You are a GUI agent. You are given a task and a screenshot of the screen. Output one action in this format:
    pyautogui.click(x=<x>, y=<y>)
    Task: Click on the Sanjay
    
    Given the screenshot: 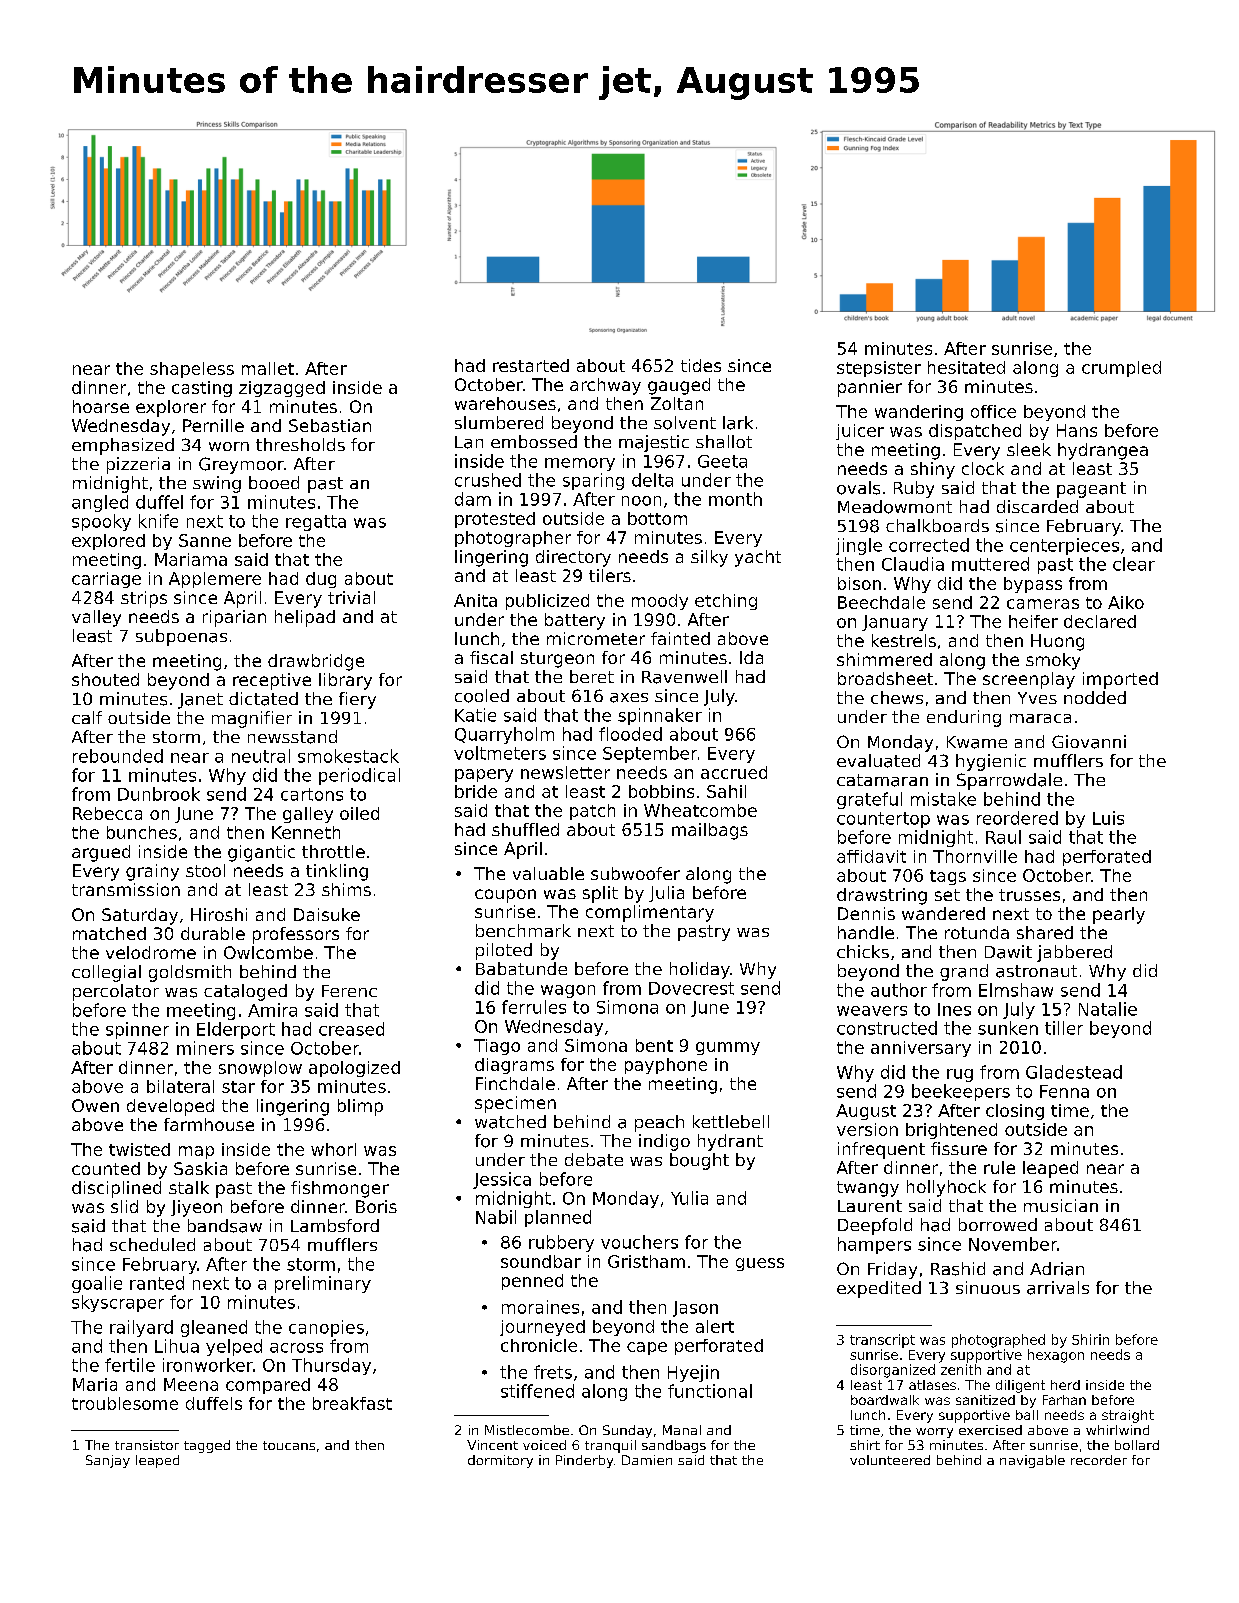 What is the action you would take?
    pyautogui.click(x=108, y=1461)
